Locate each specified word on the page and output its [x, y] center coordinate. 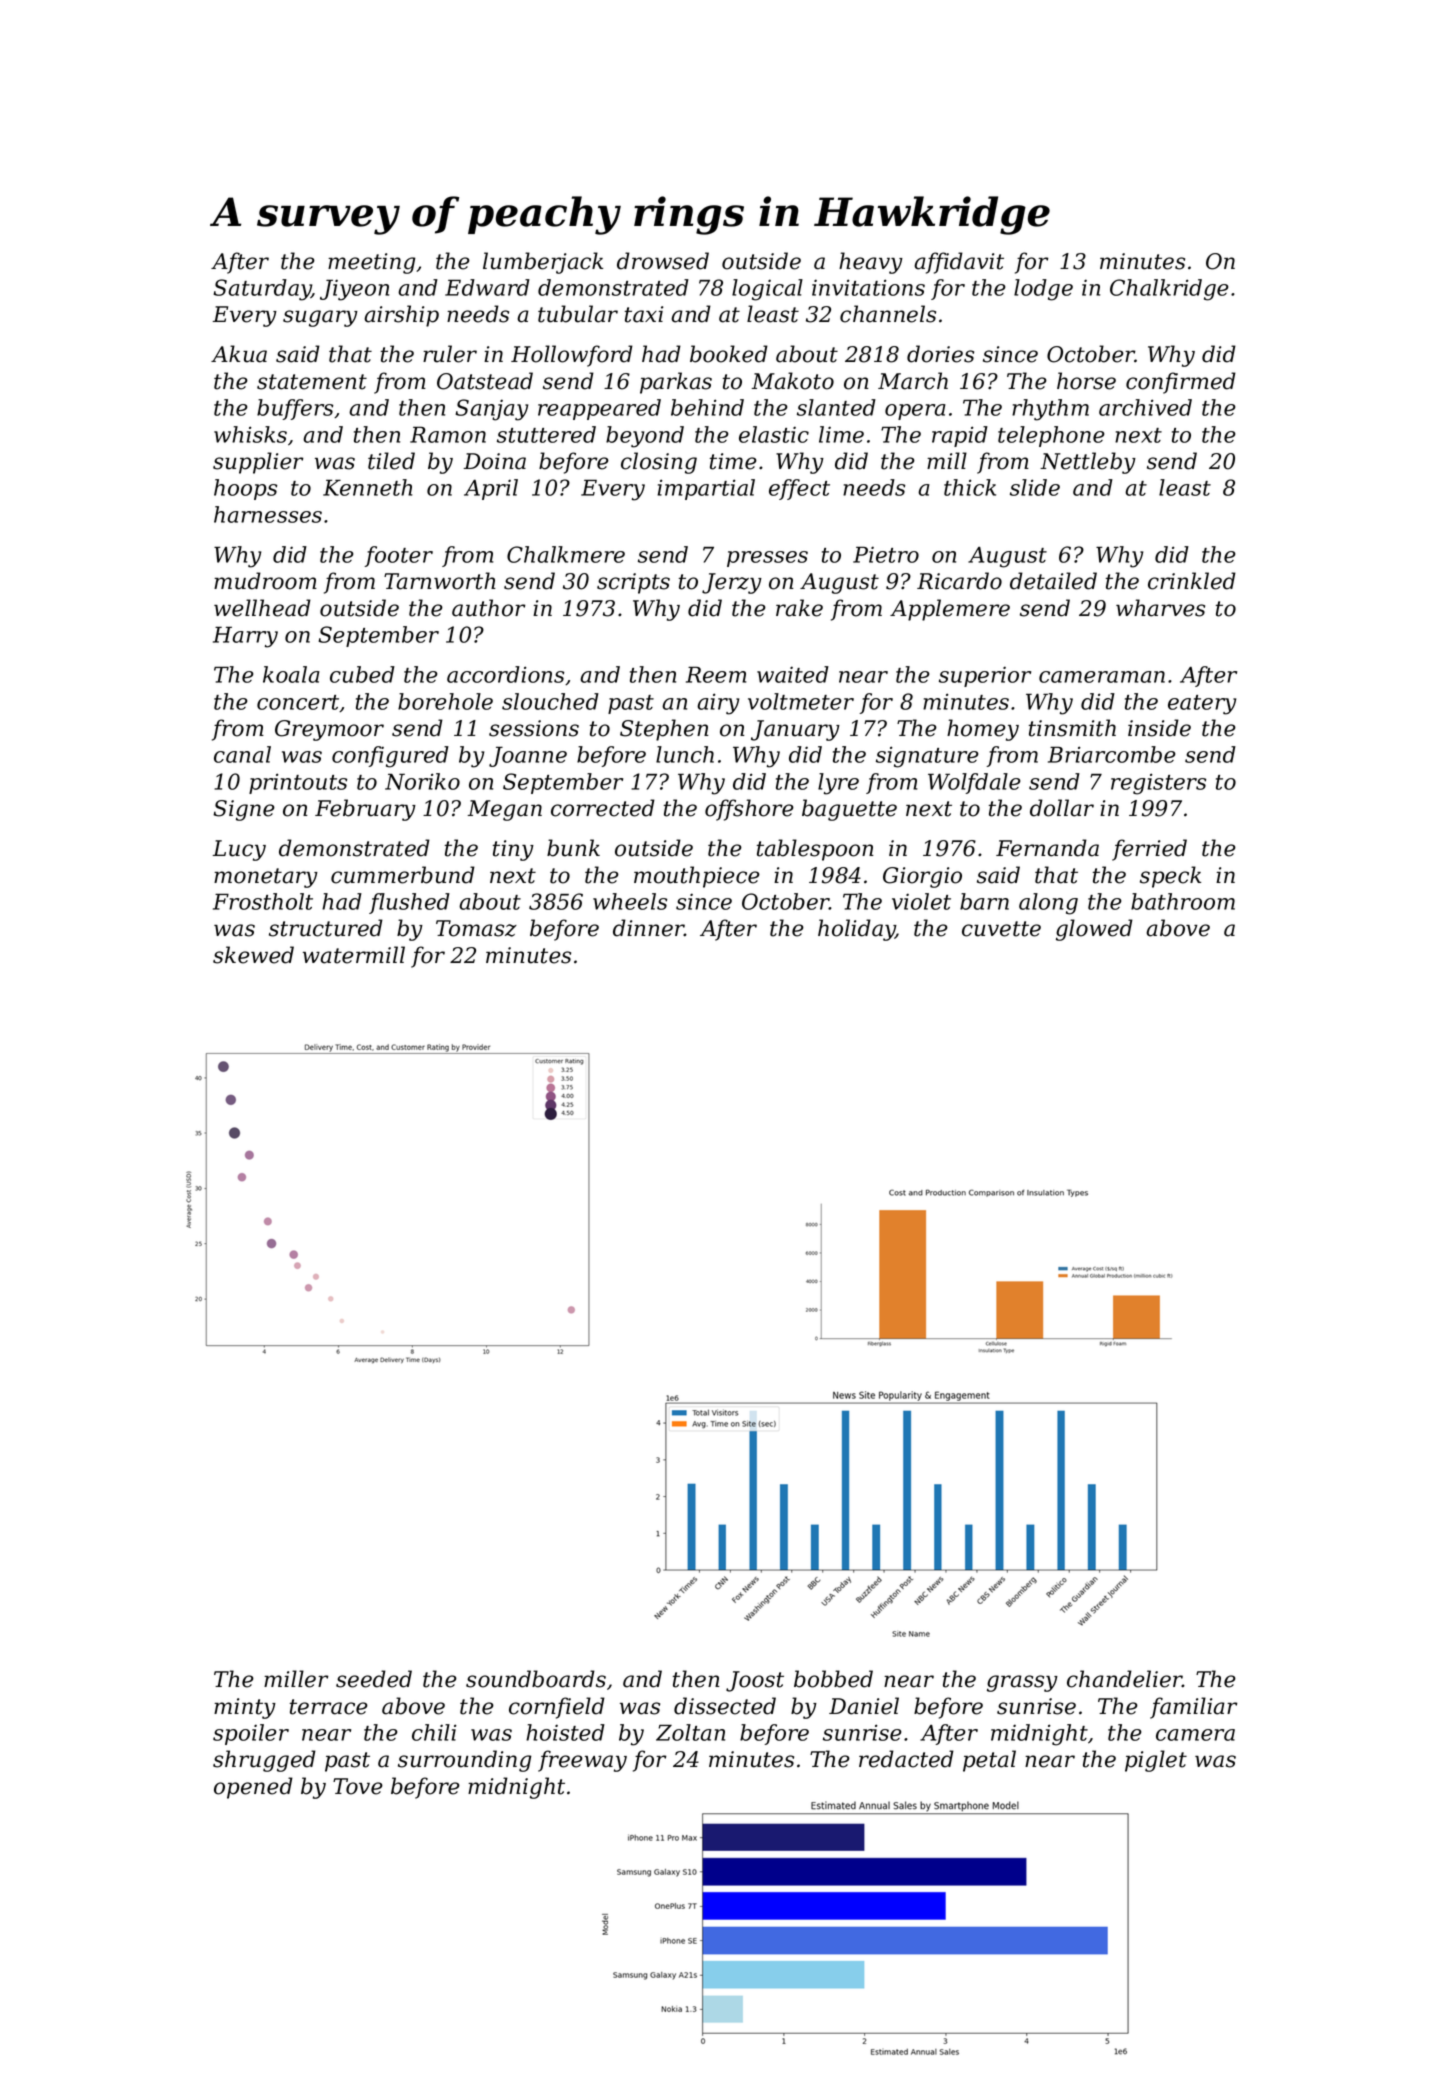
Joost [755, 1681]
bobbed [833, 1679]
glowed [1094, 930]
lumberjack [543, 263]
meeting [372, 263]
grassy [1022, 1683]
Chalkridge [1169, 290]
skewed [253, 955]
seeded [374, 1679]
